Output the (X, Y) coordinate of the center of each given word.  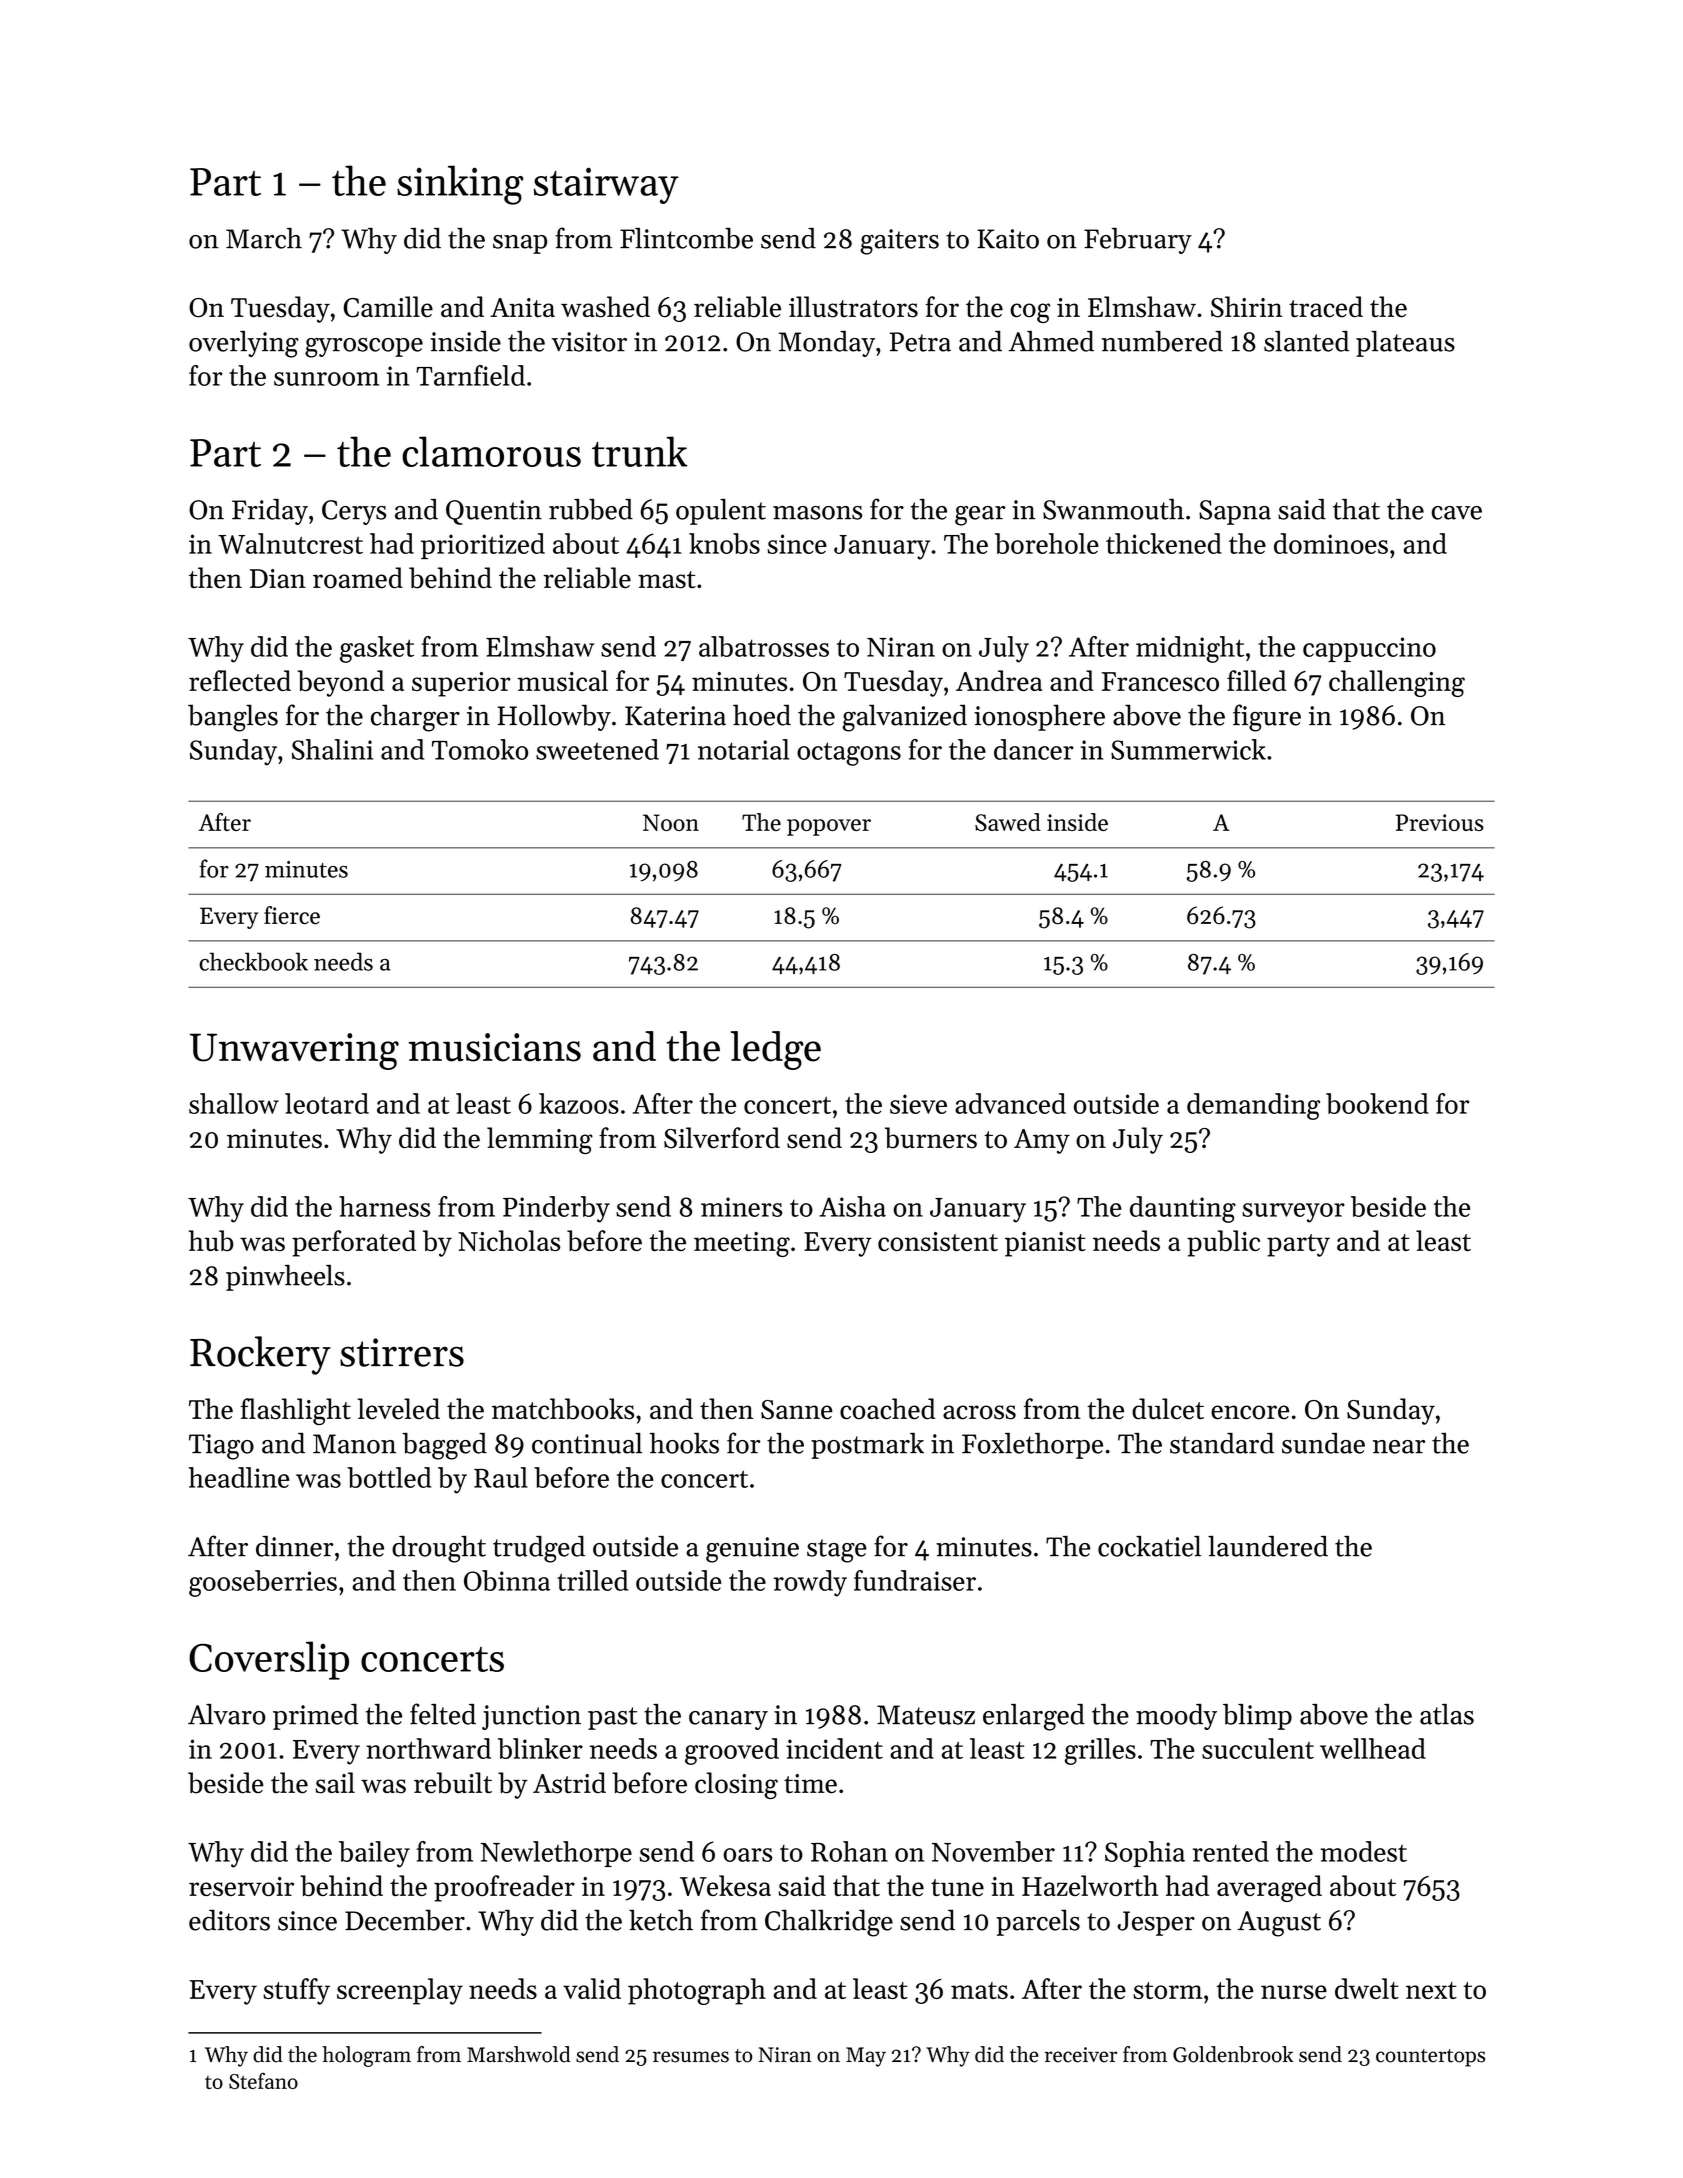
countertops (1430, 2058)
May (866, 2057)
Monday (826, 344)
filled (1256, 680)
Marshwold (519, 2054)
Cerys (354, 512)
